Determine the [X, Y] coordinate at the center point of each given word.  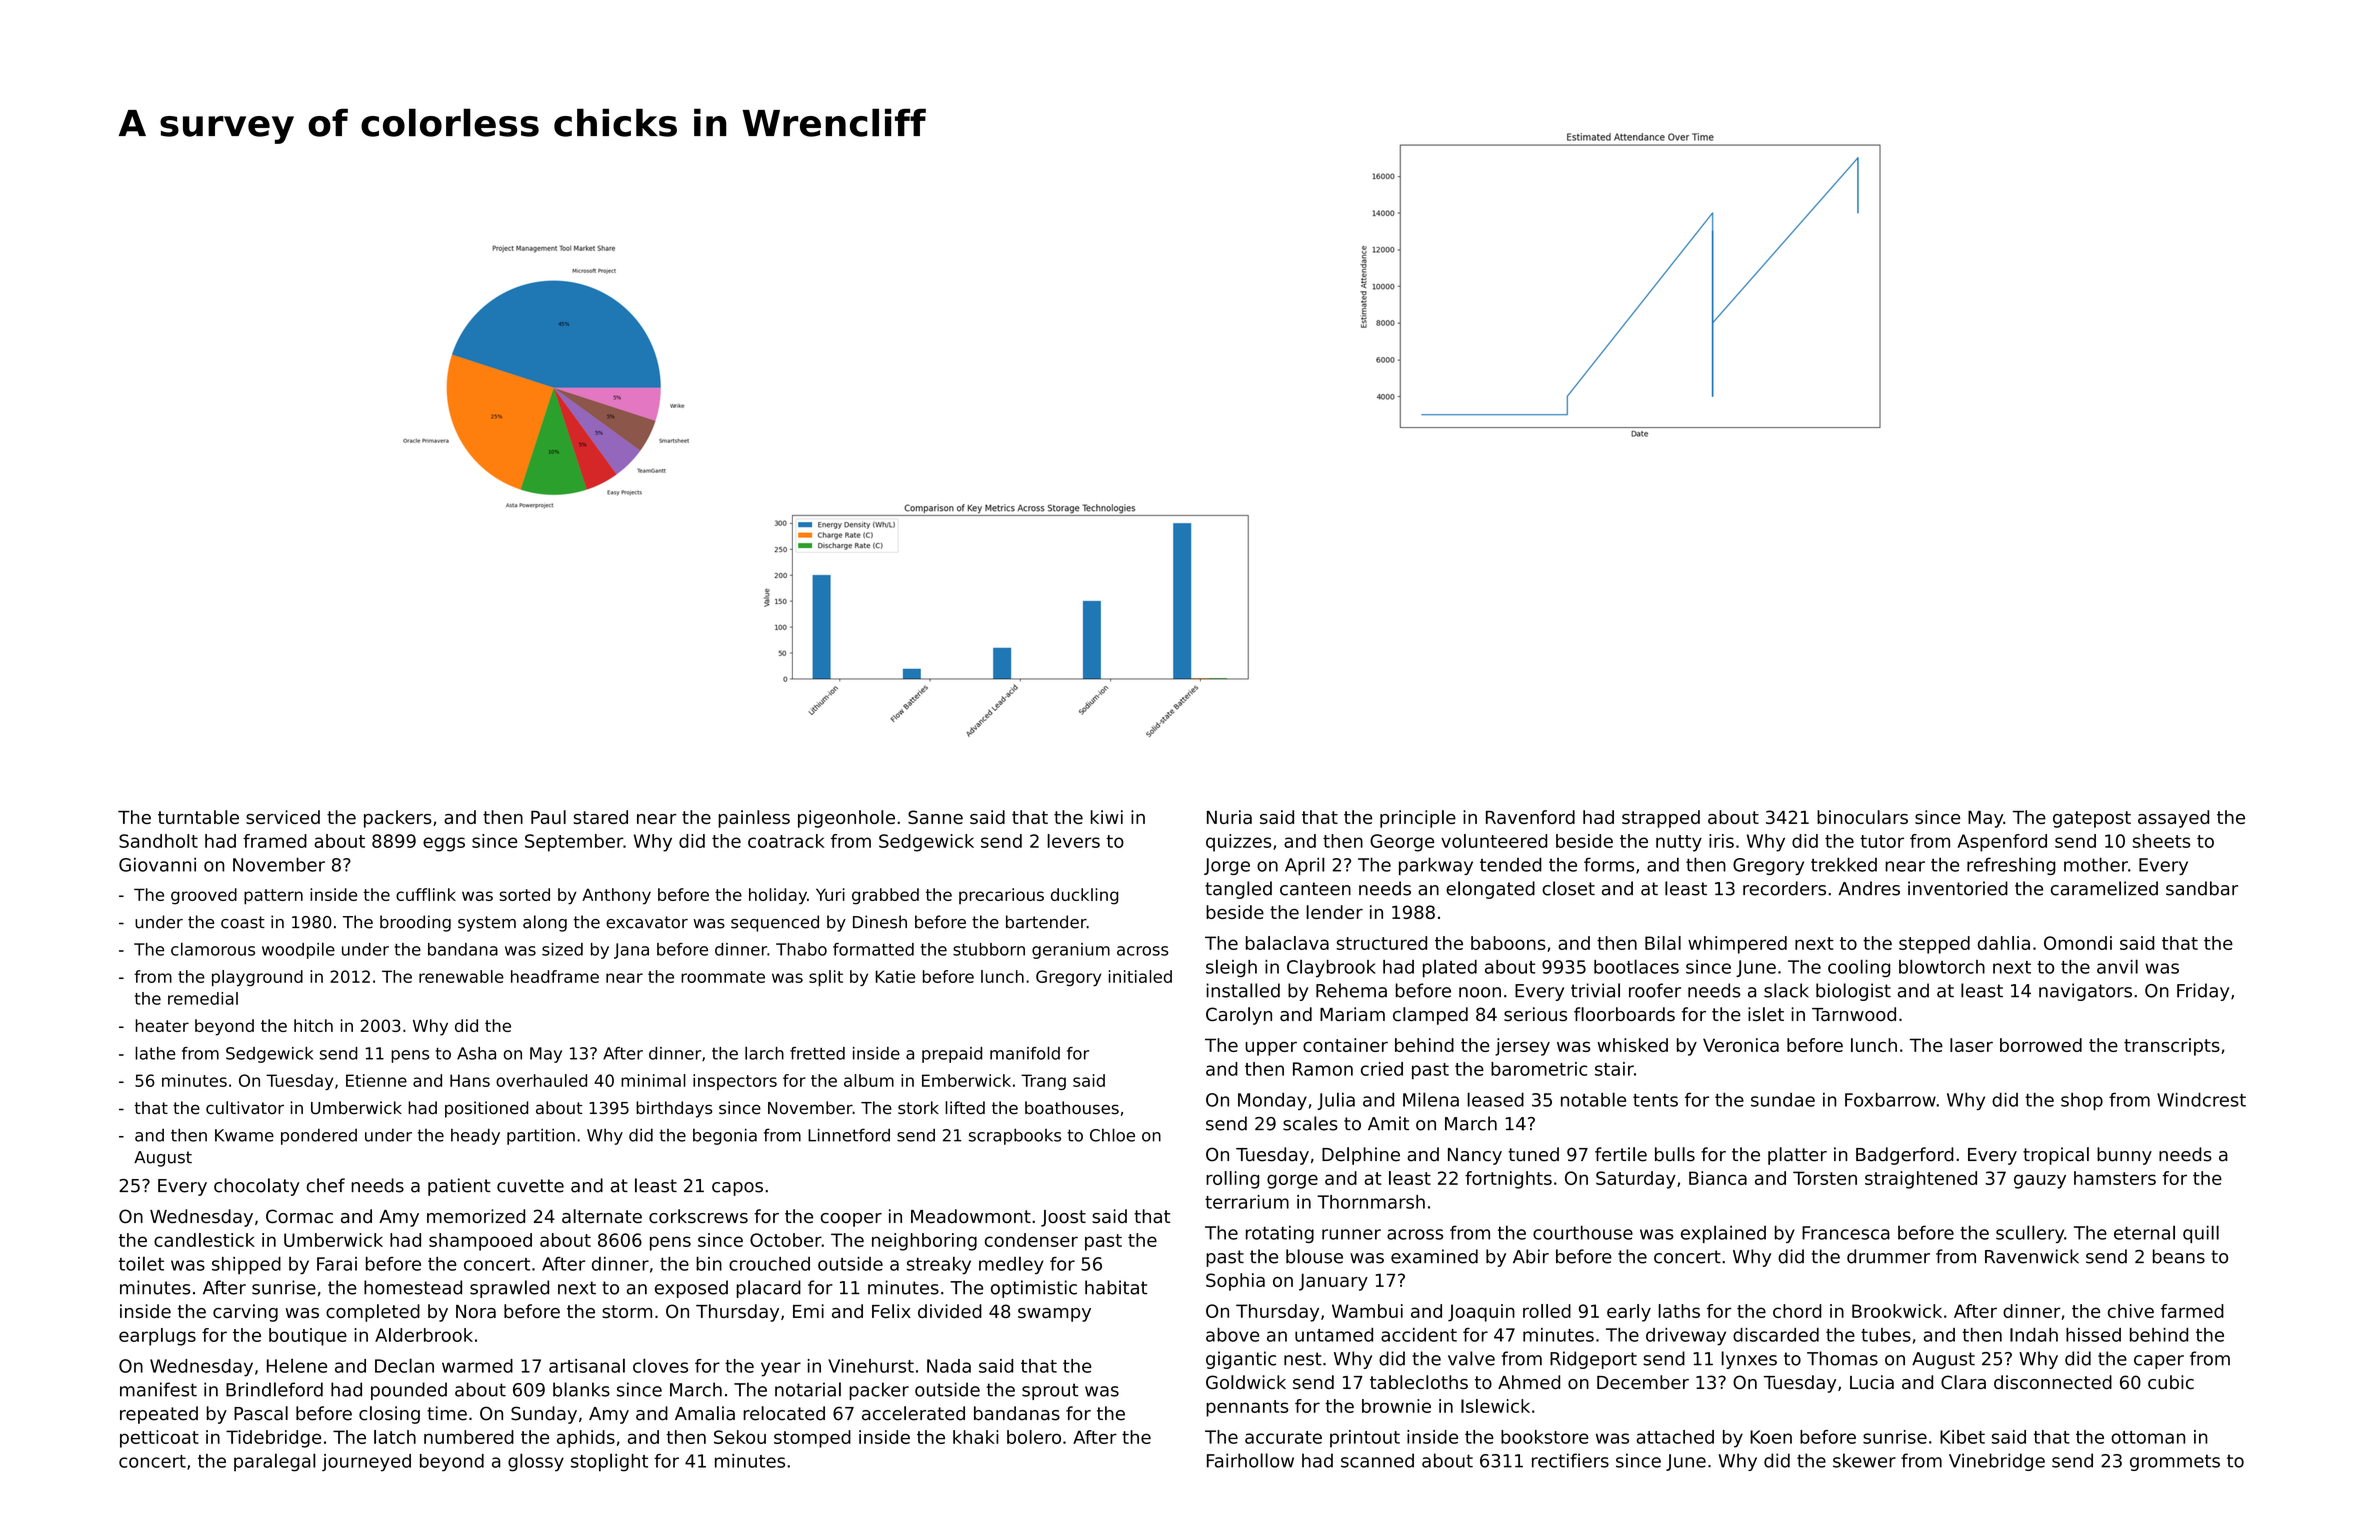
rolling [1232, 1180]
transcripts [2172, 1047]
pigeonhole [846, 819]
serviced [283, 817]
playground [257, 978]
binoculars [1862, 817]
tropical [2056, 1156]
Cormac [299, 1216]
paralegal [275, 1462]
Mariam [1352, 1014]
